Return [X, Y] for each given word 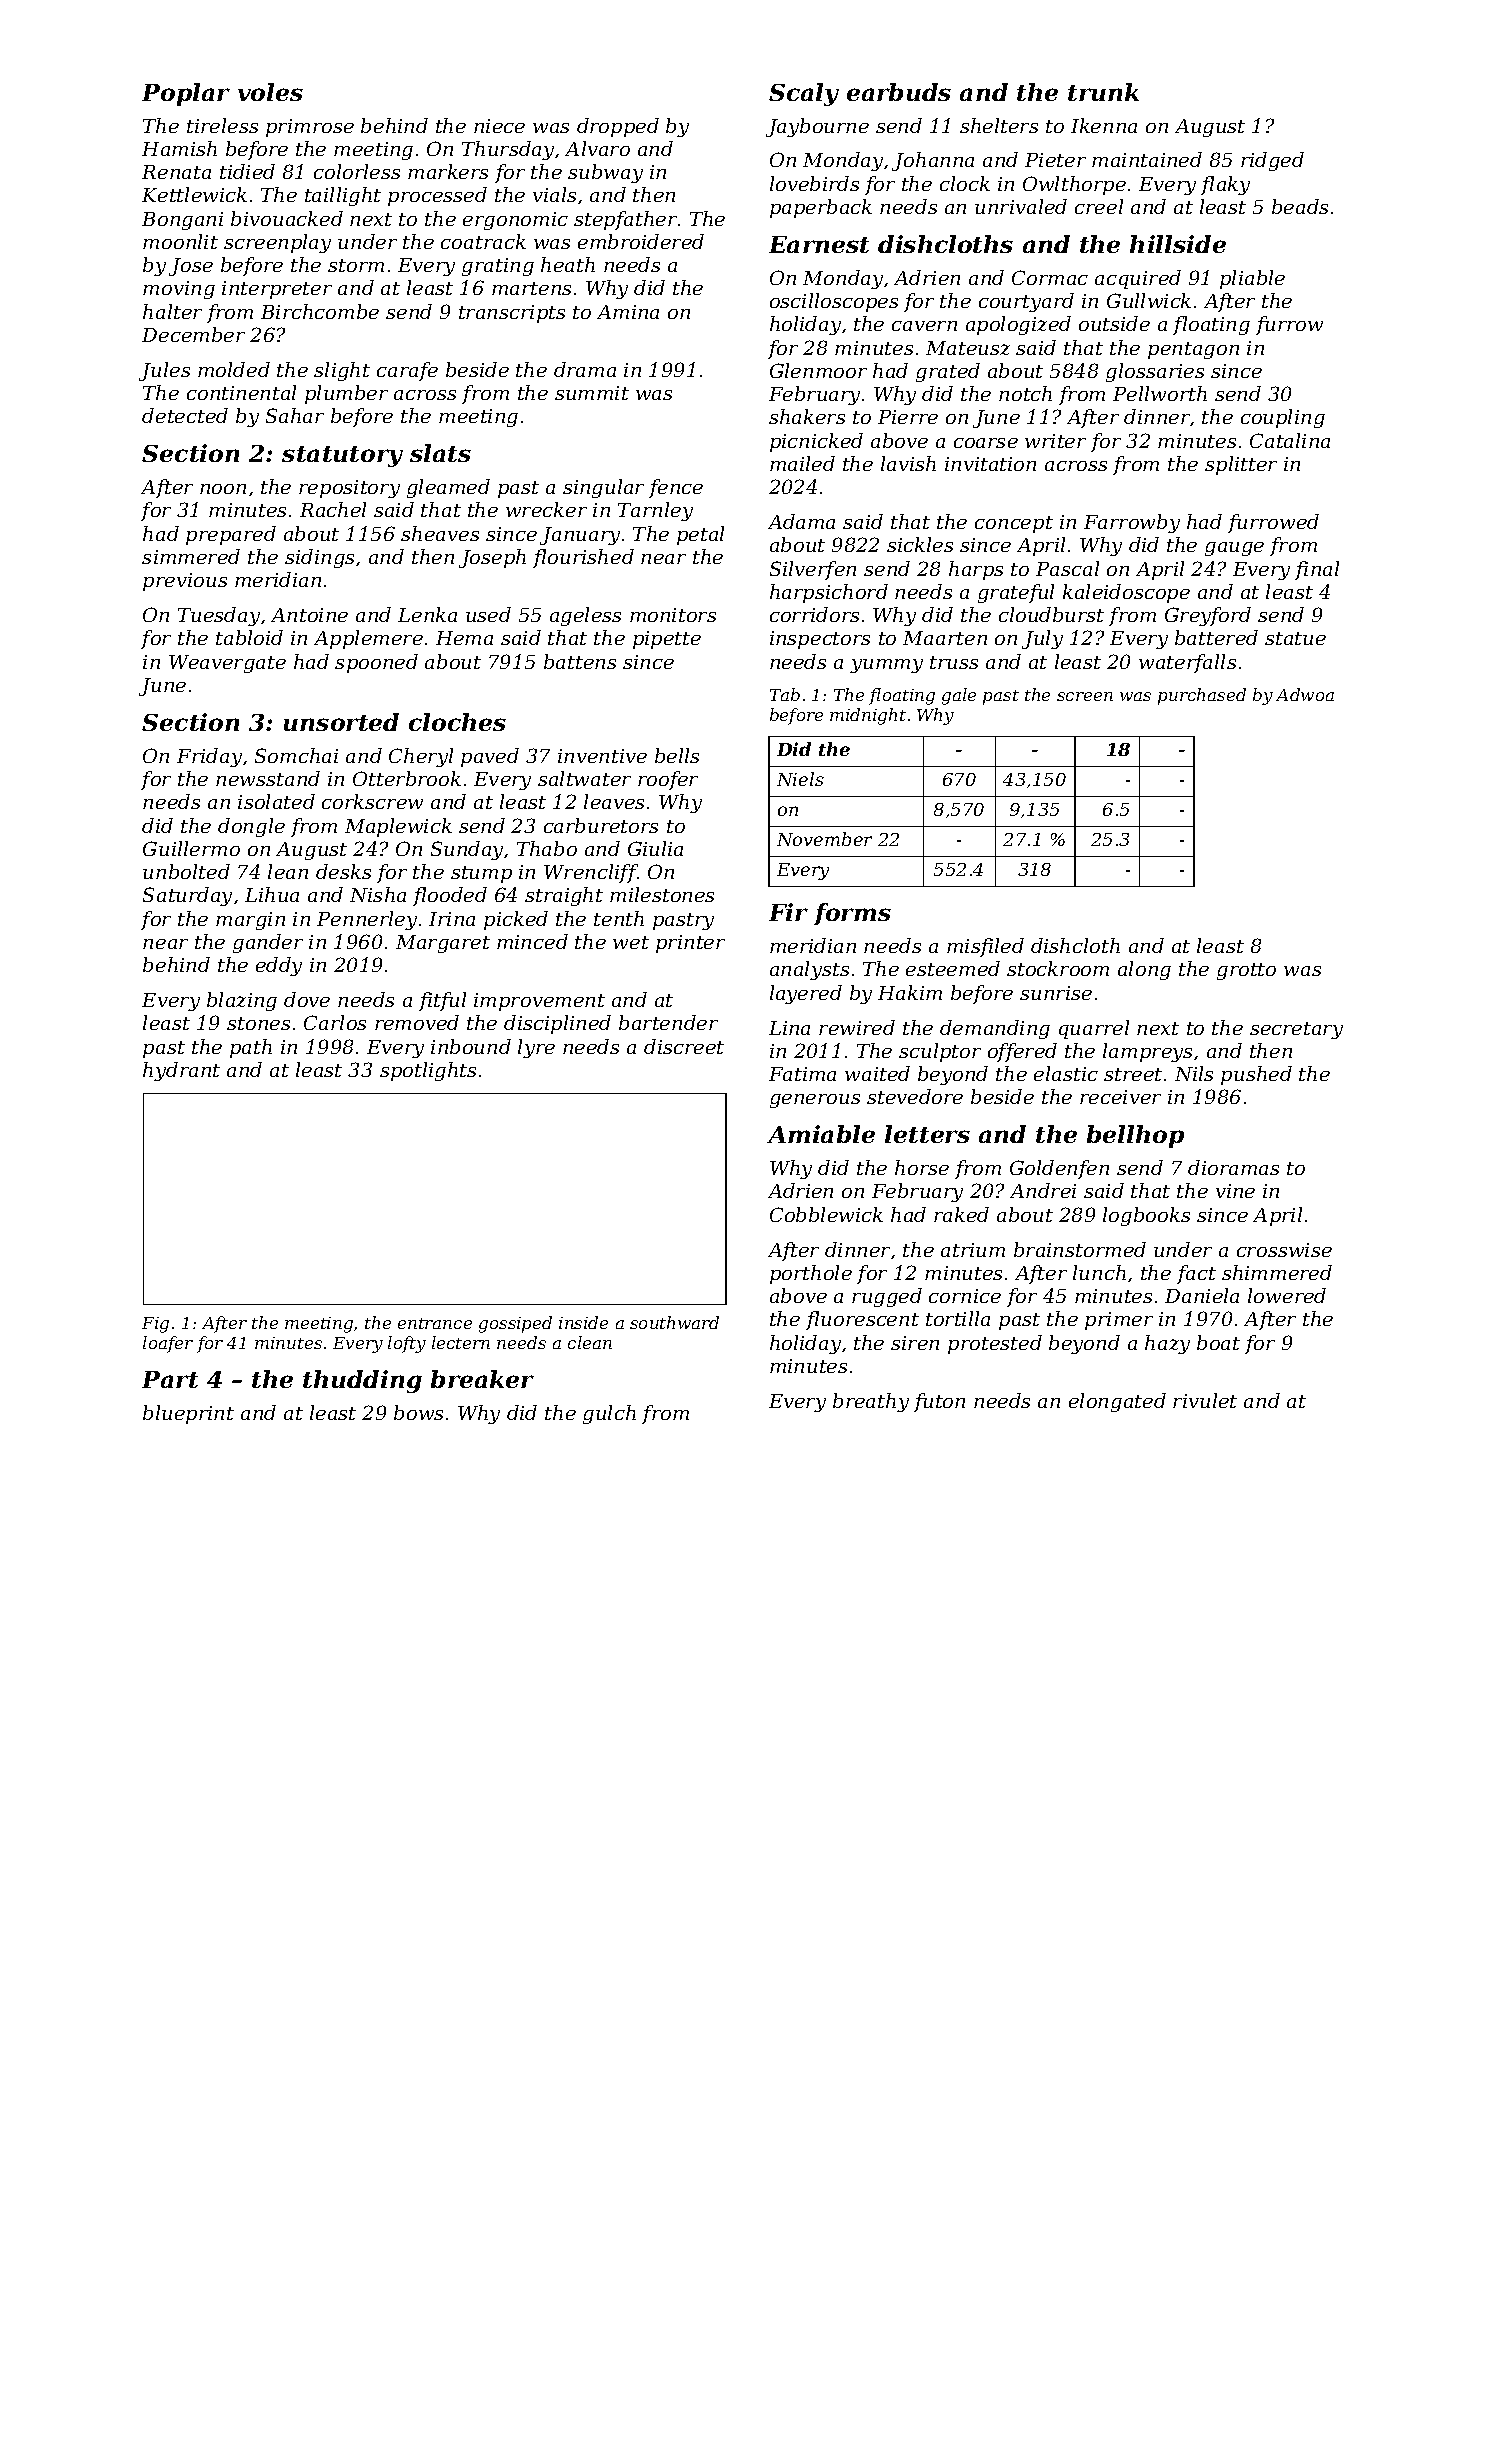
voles [270, 92]
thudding [362, 1381]
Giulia [655, 848]
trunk [1103, 92]
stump [481, 874]
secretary [1296, 1030]
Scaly [804, 94]
